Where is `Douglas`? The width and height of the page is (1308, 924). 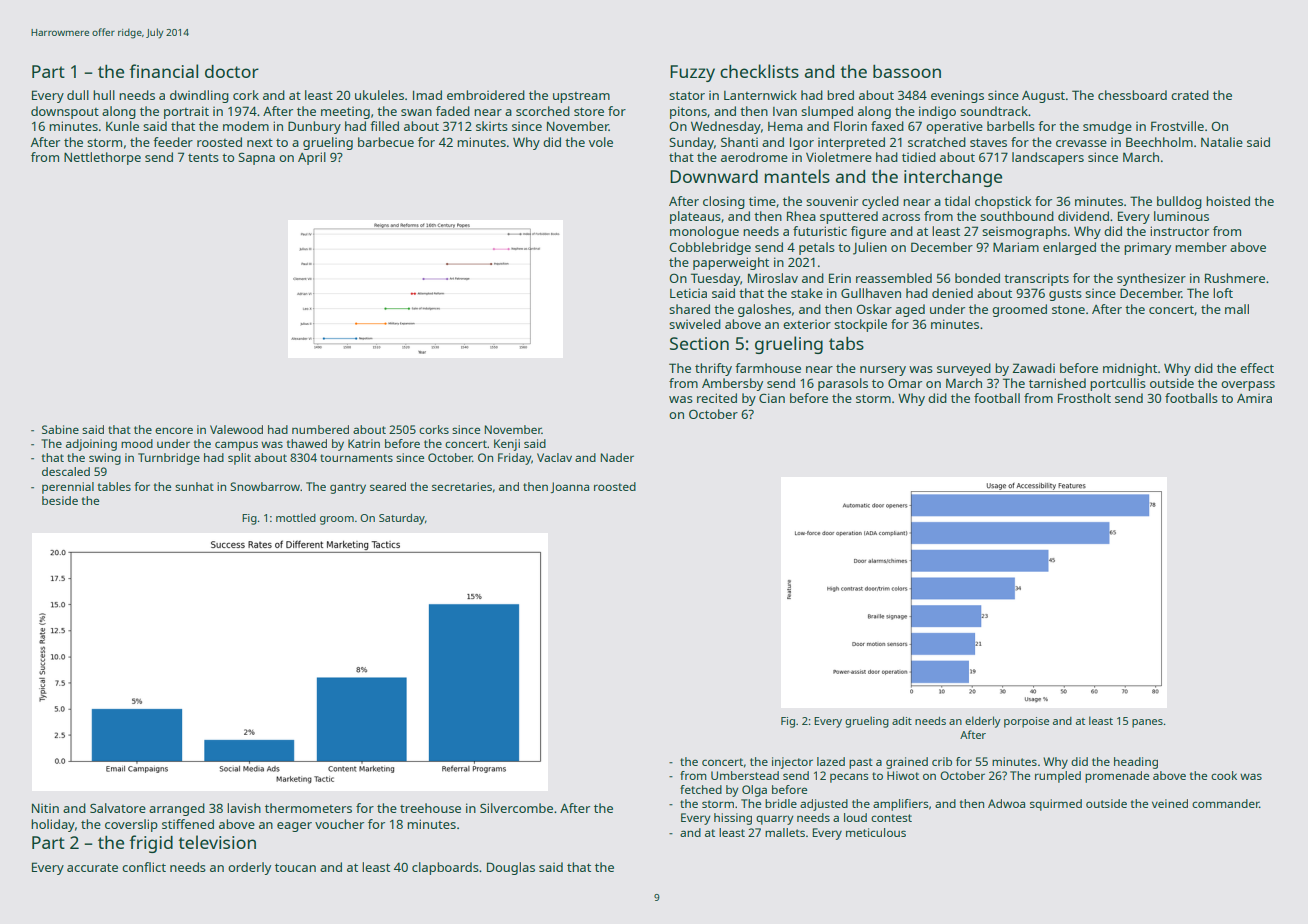
Douglas is located at coordinates (511, 868).
